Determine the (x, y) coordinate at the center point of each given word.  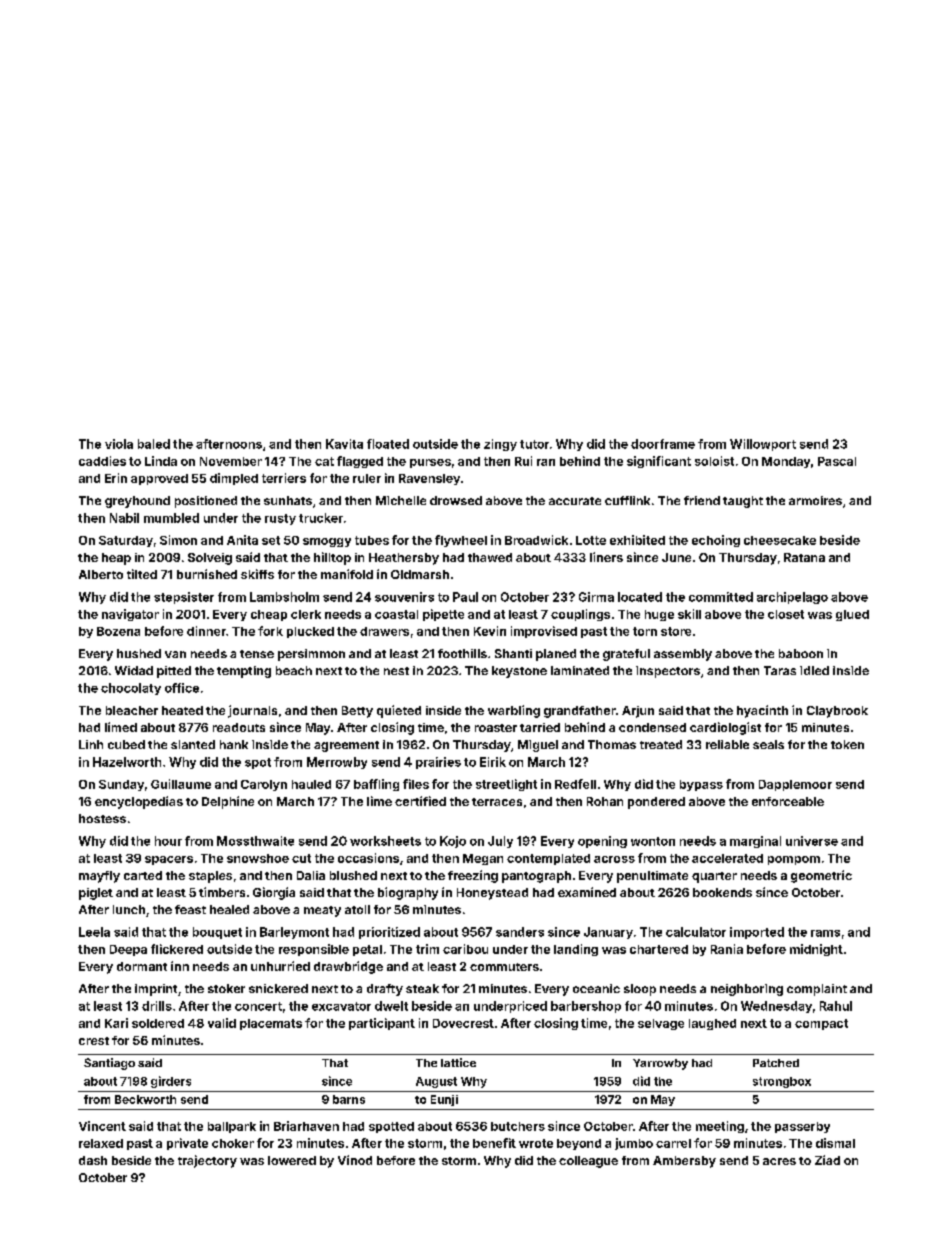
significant (659, 462)
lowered (292, 1160)
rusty (280, 519)
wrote (536, 1143)
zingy (500, 445)
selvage (661, 1024)
